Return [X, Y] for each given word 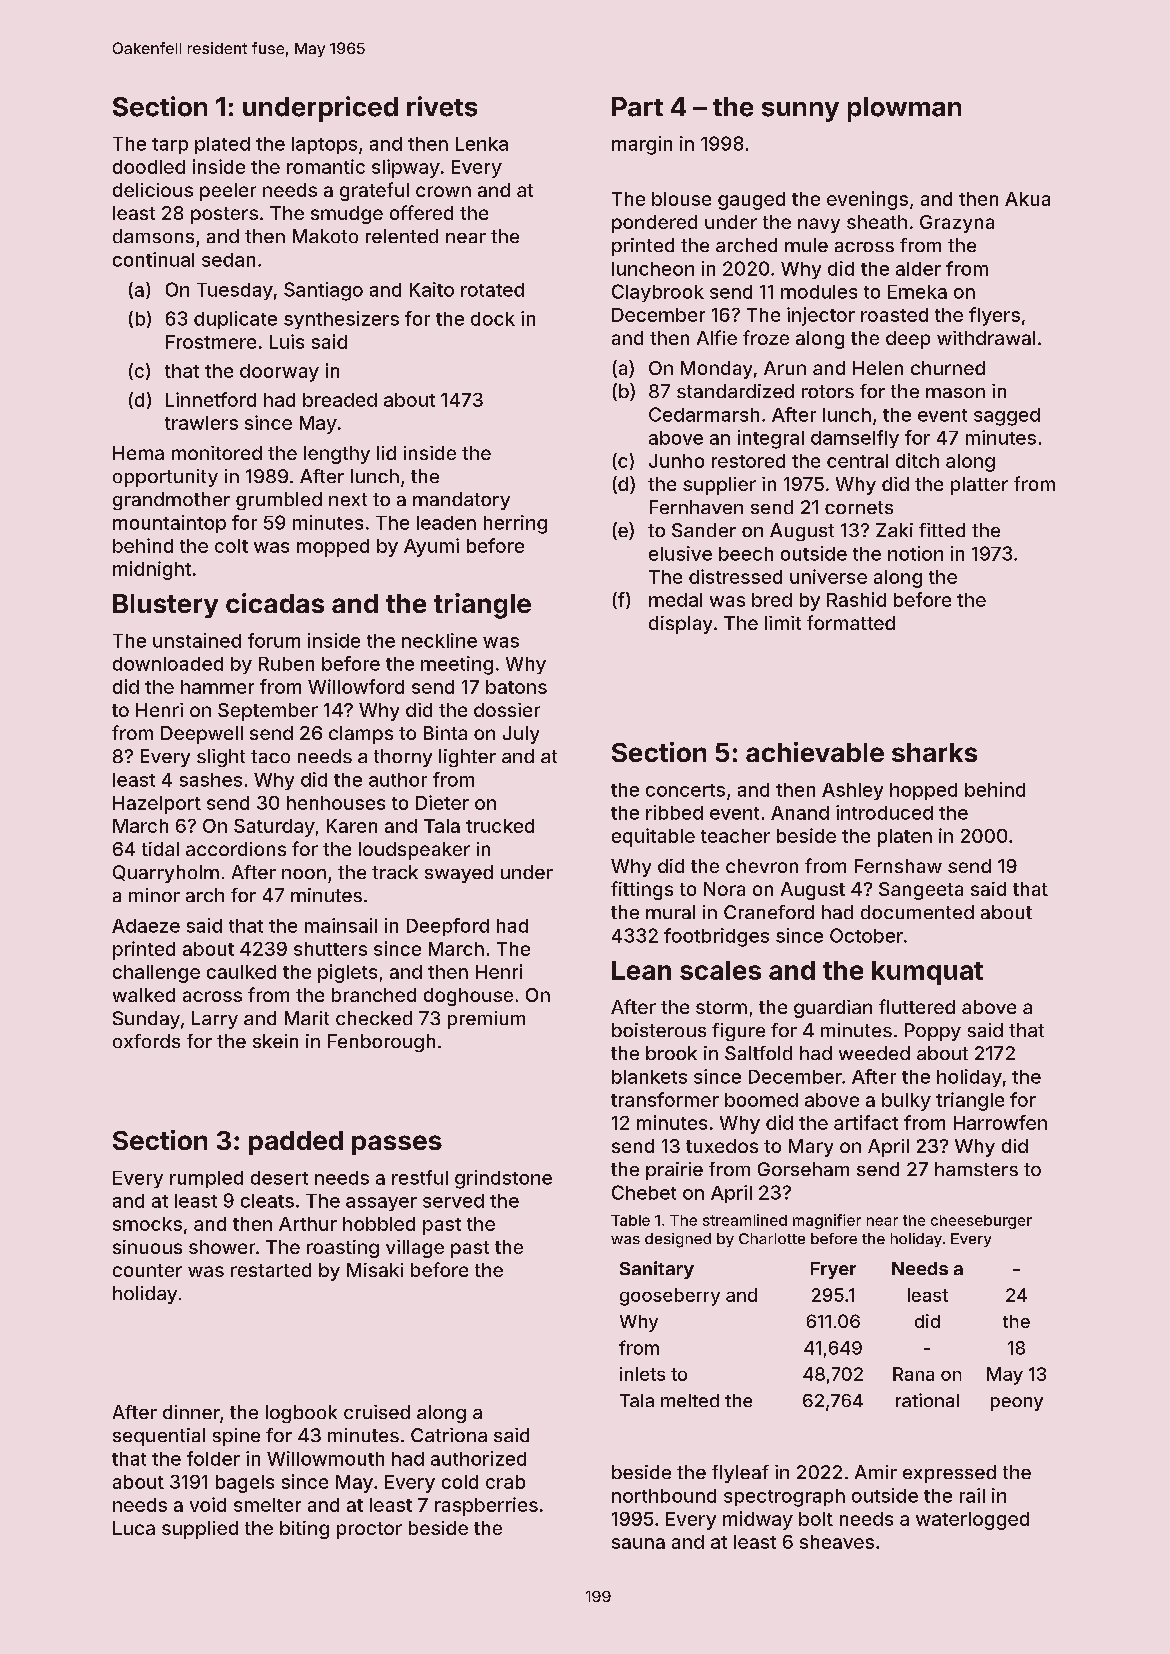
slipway [406, 168]
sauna [638, 1543]
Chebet [644, 1192]
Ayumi [431, 547]
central [857, 461]
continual [153, 259]
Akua [1027, 199]
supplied [200, 1530]
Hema [138, 453]
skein [275, 1041]
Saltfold [758, 1053]
